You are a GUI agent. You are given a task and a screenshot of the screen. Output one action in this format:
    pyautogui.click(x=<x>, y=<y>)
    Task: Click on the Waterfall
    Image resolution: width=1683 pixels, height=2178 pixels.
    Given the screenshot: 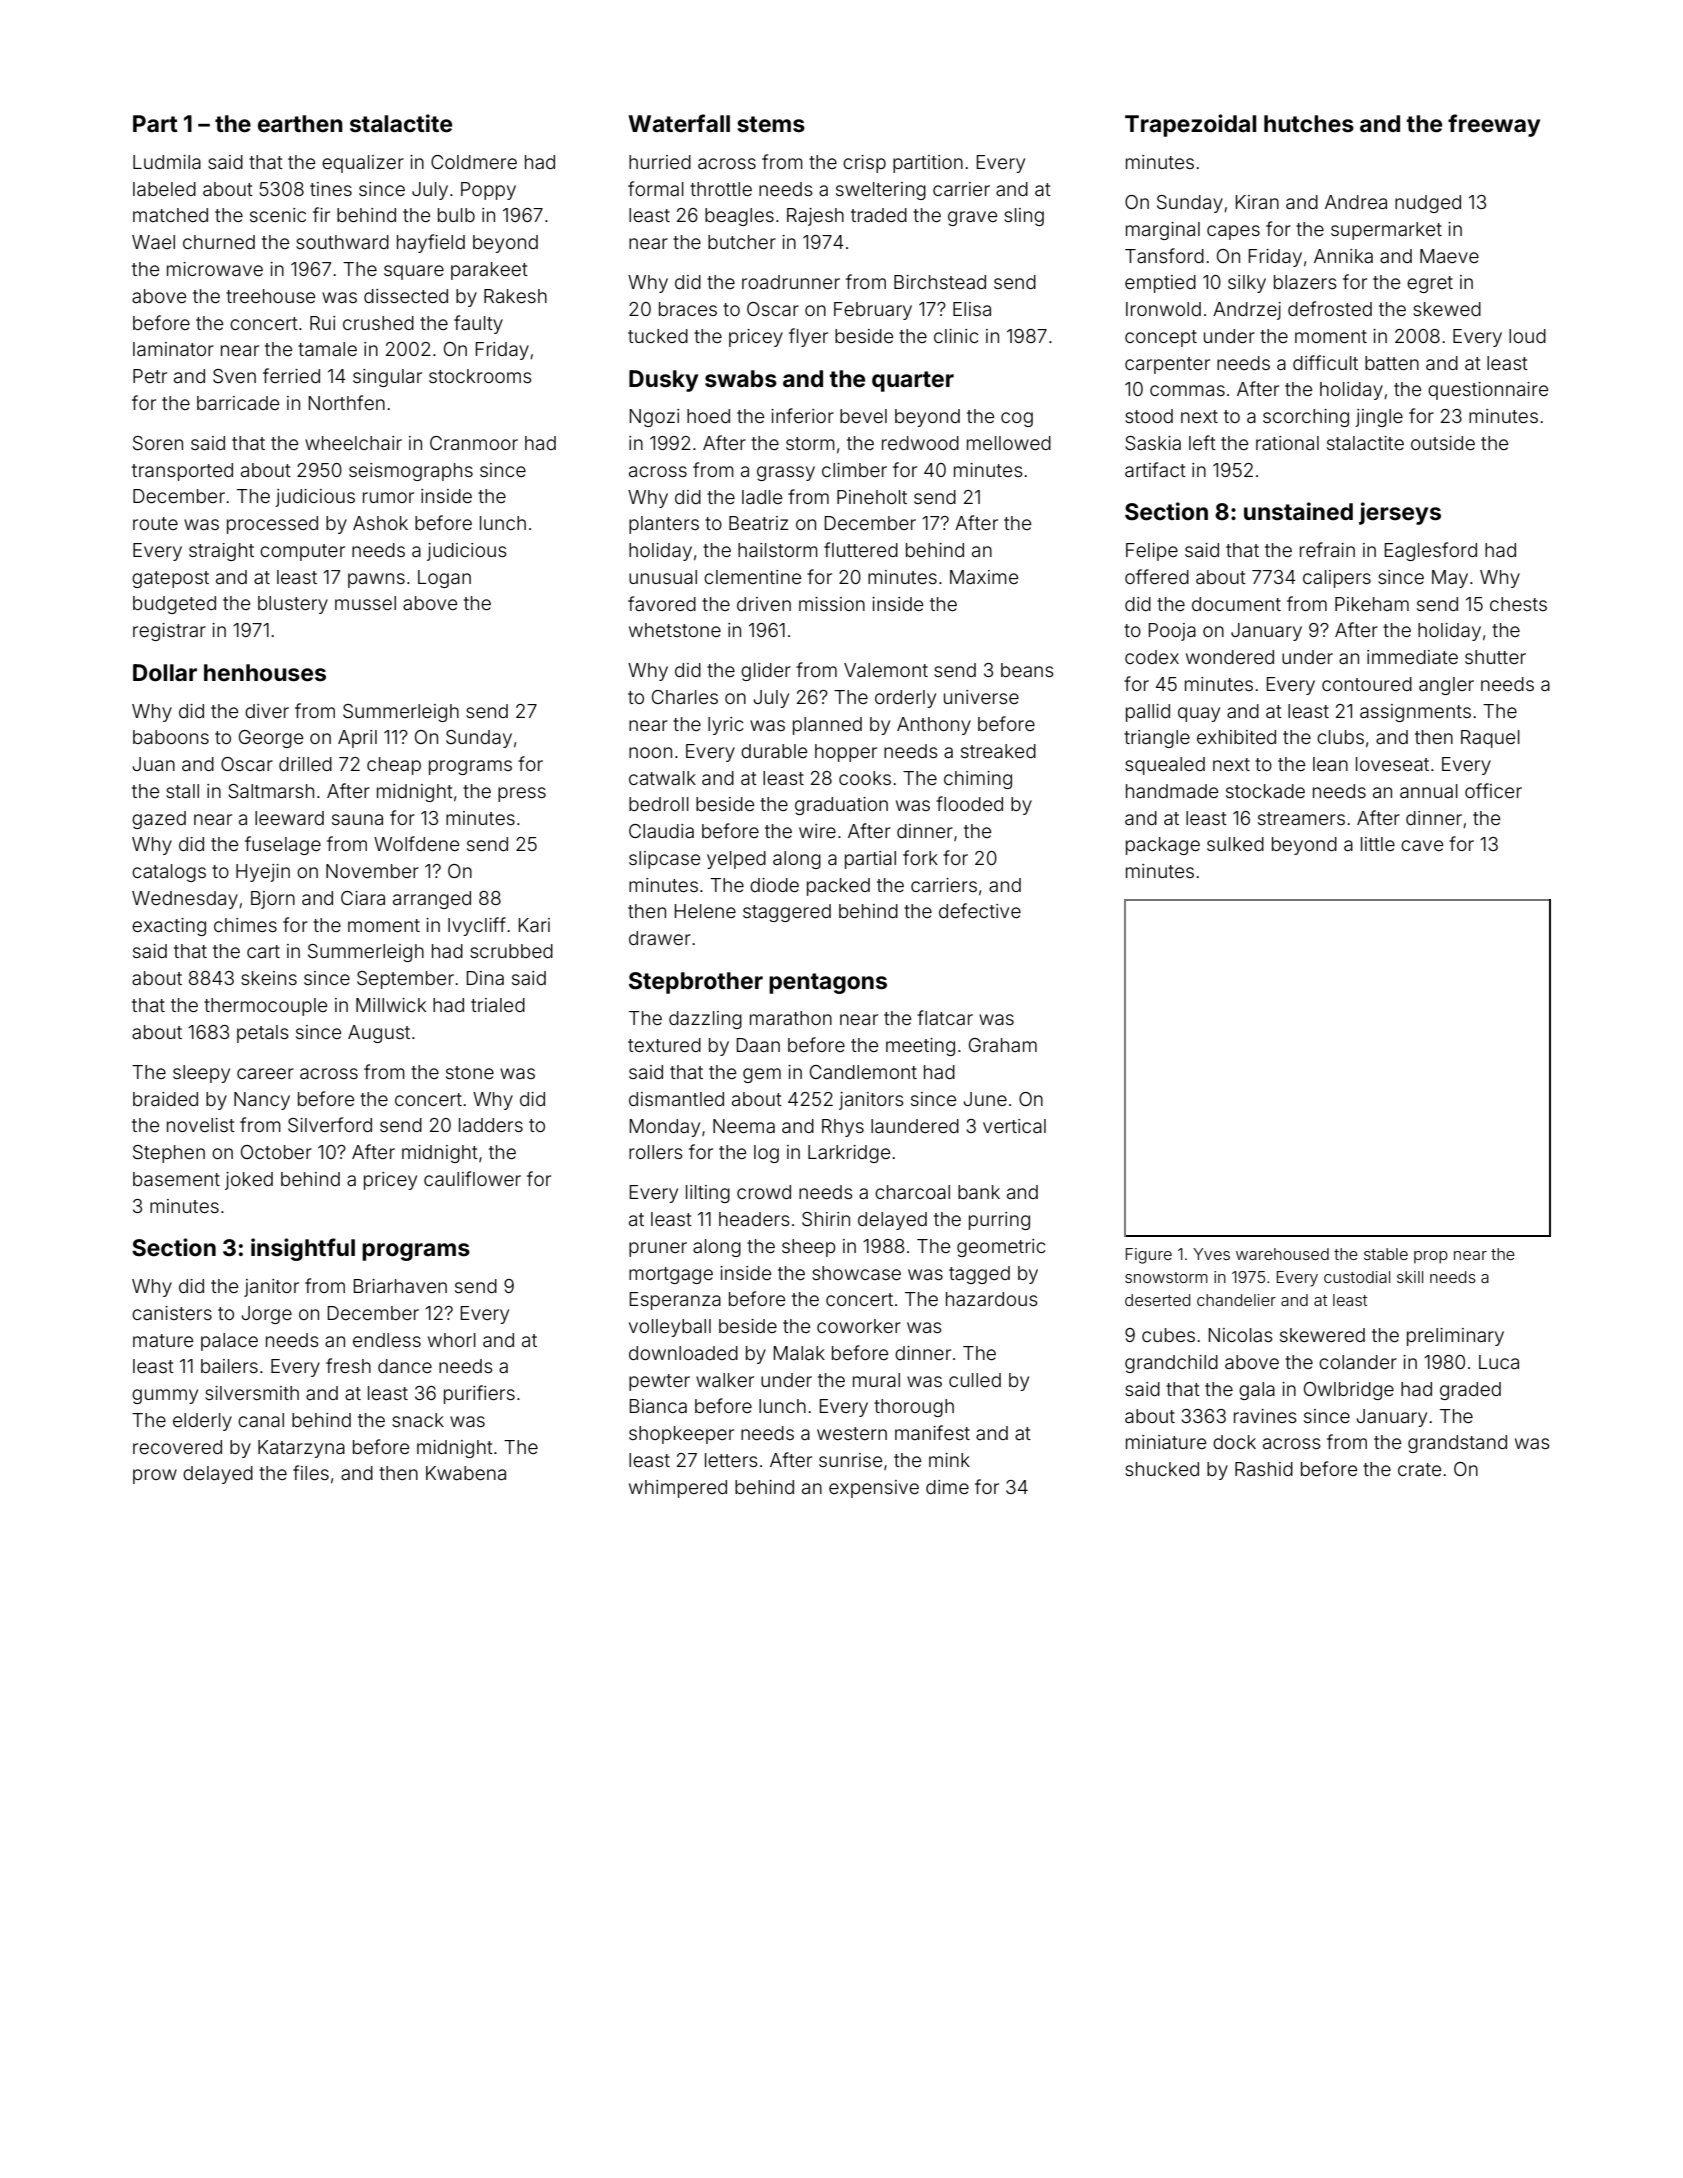 What is the action you would take?
    pyautogui.click(x=679, y=123)
